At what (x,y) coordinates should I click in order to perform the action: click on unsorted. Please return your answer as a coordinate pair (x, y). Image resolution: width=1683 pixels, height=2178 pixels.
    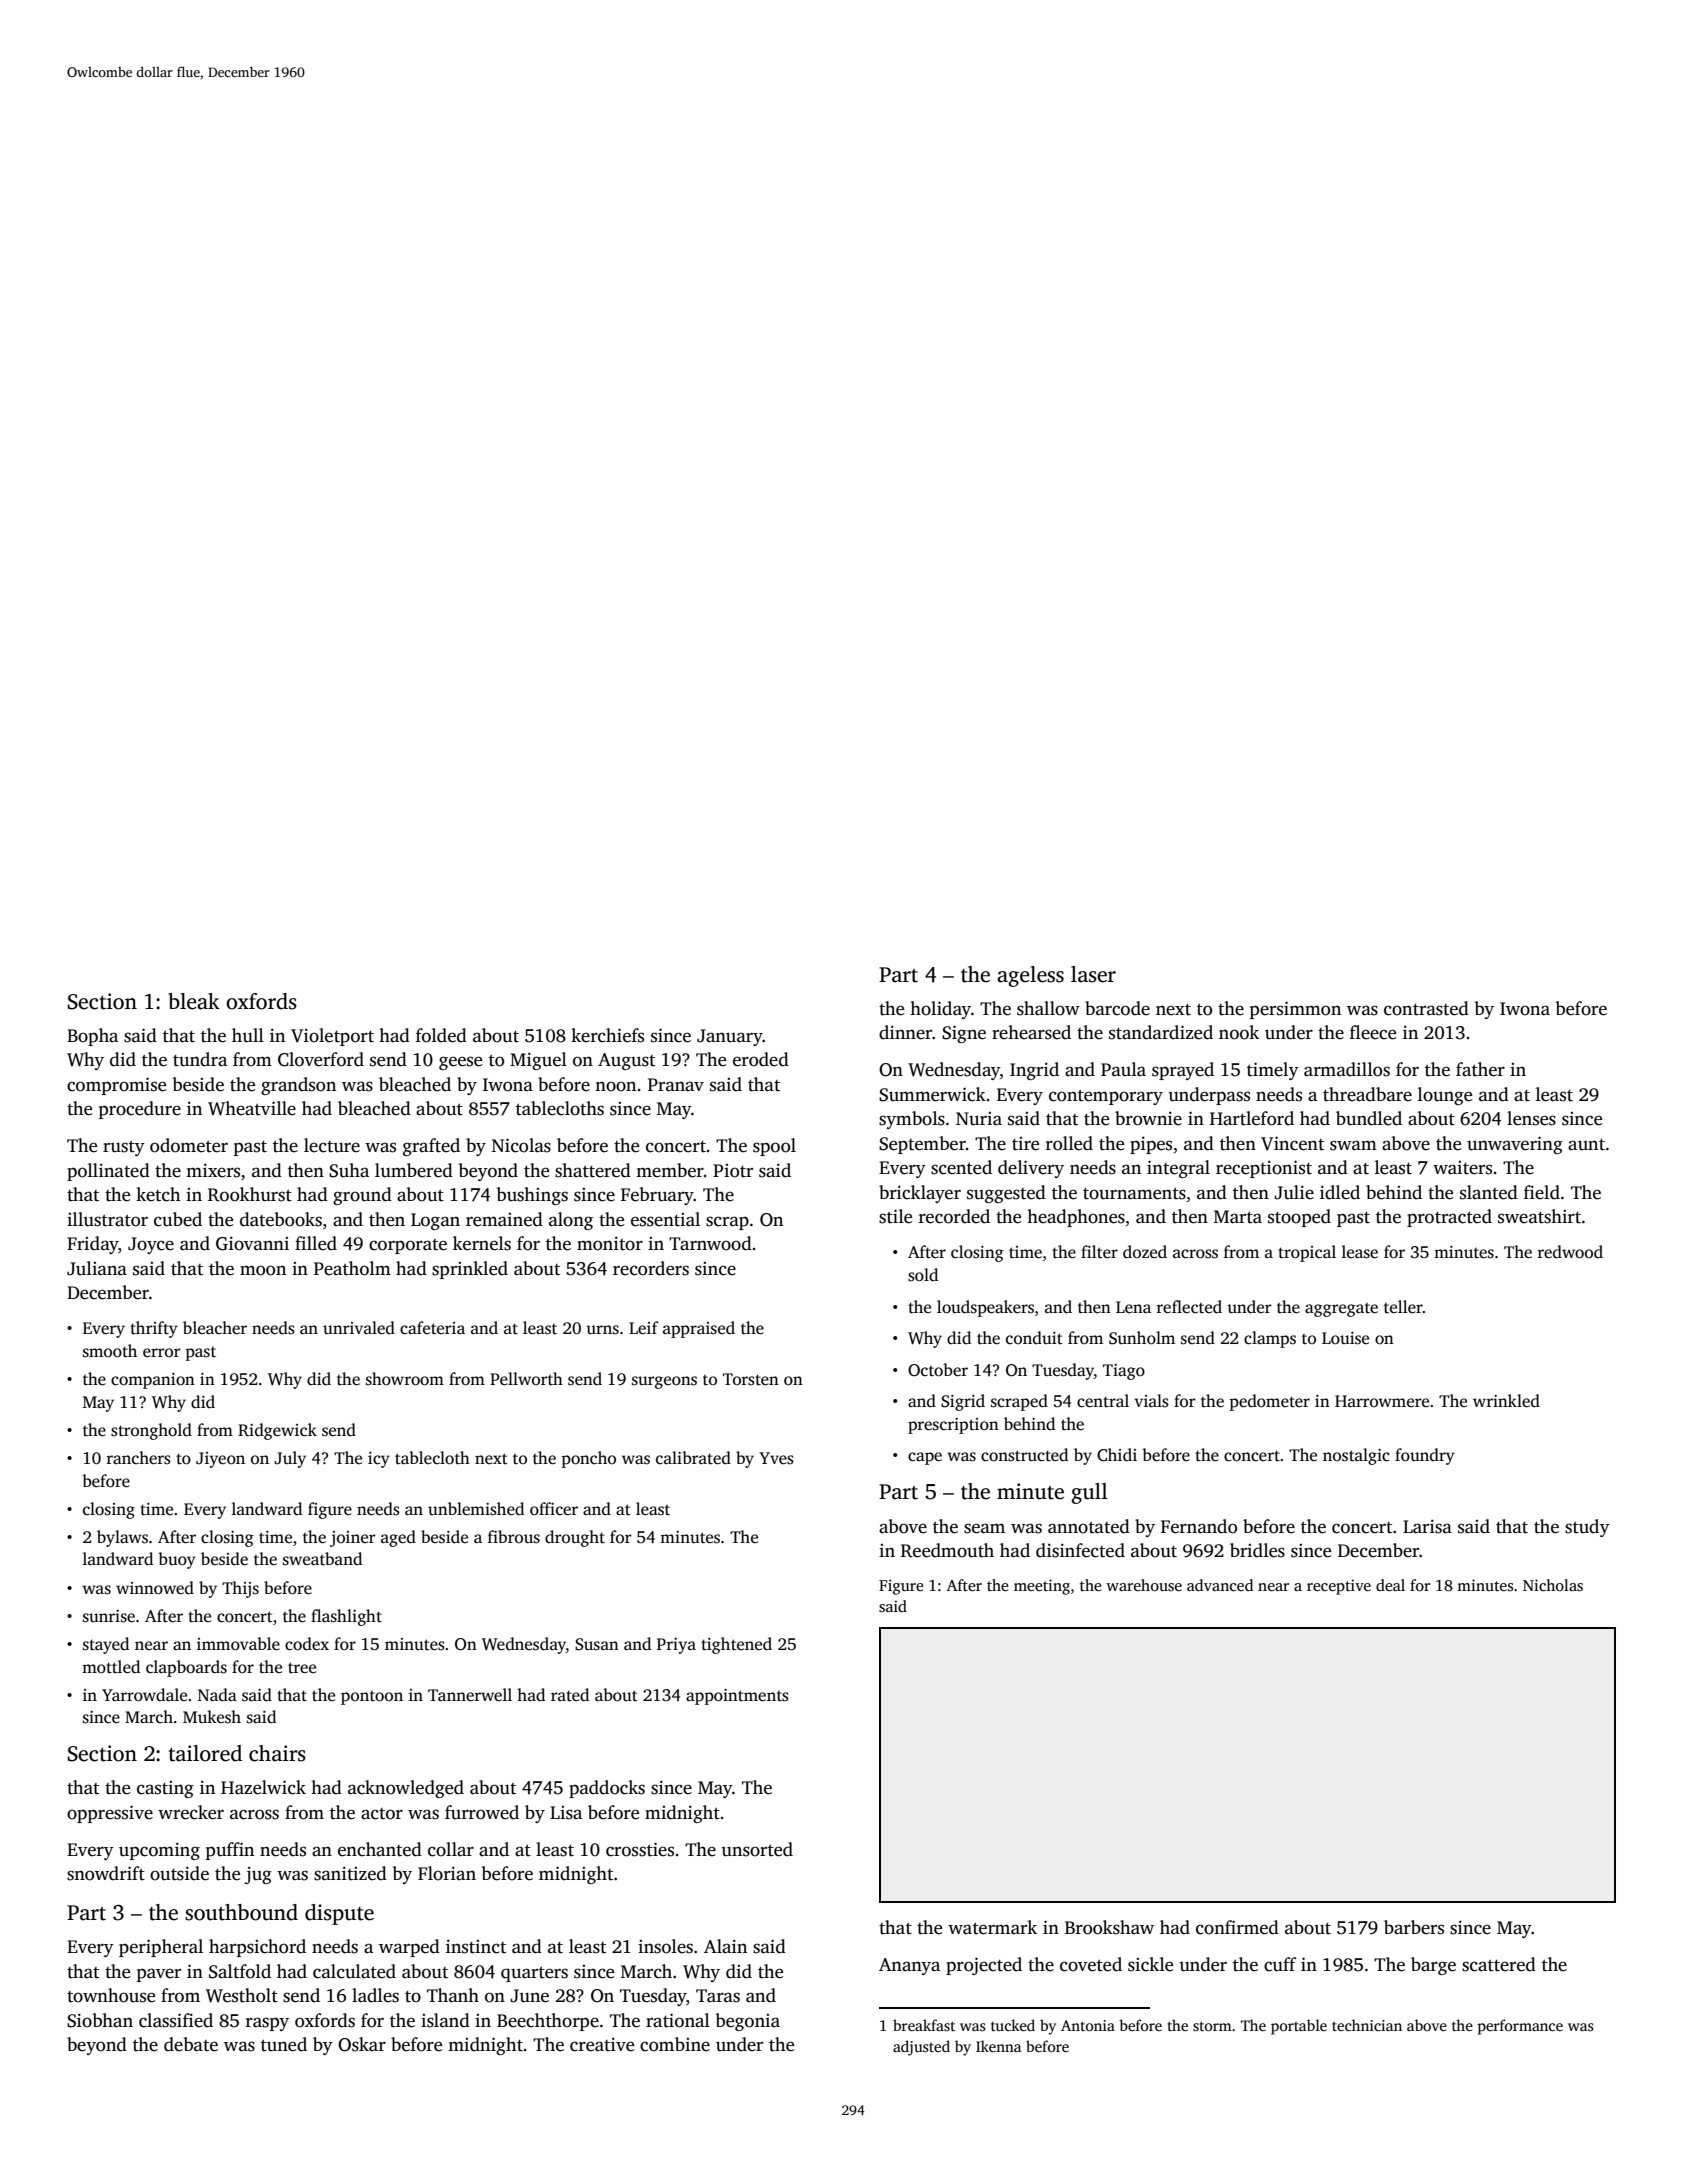
    Looking at the image, I should click on (757, 1849).
